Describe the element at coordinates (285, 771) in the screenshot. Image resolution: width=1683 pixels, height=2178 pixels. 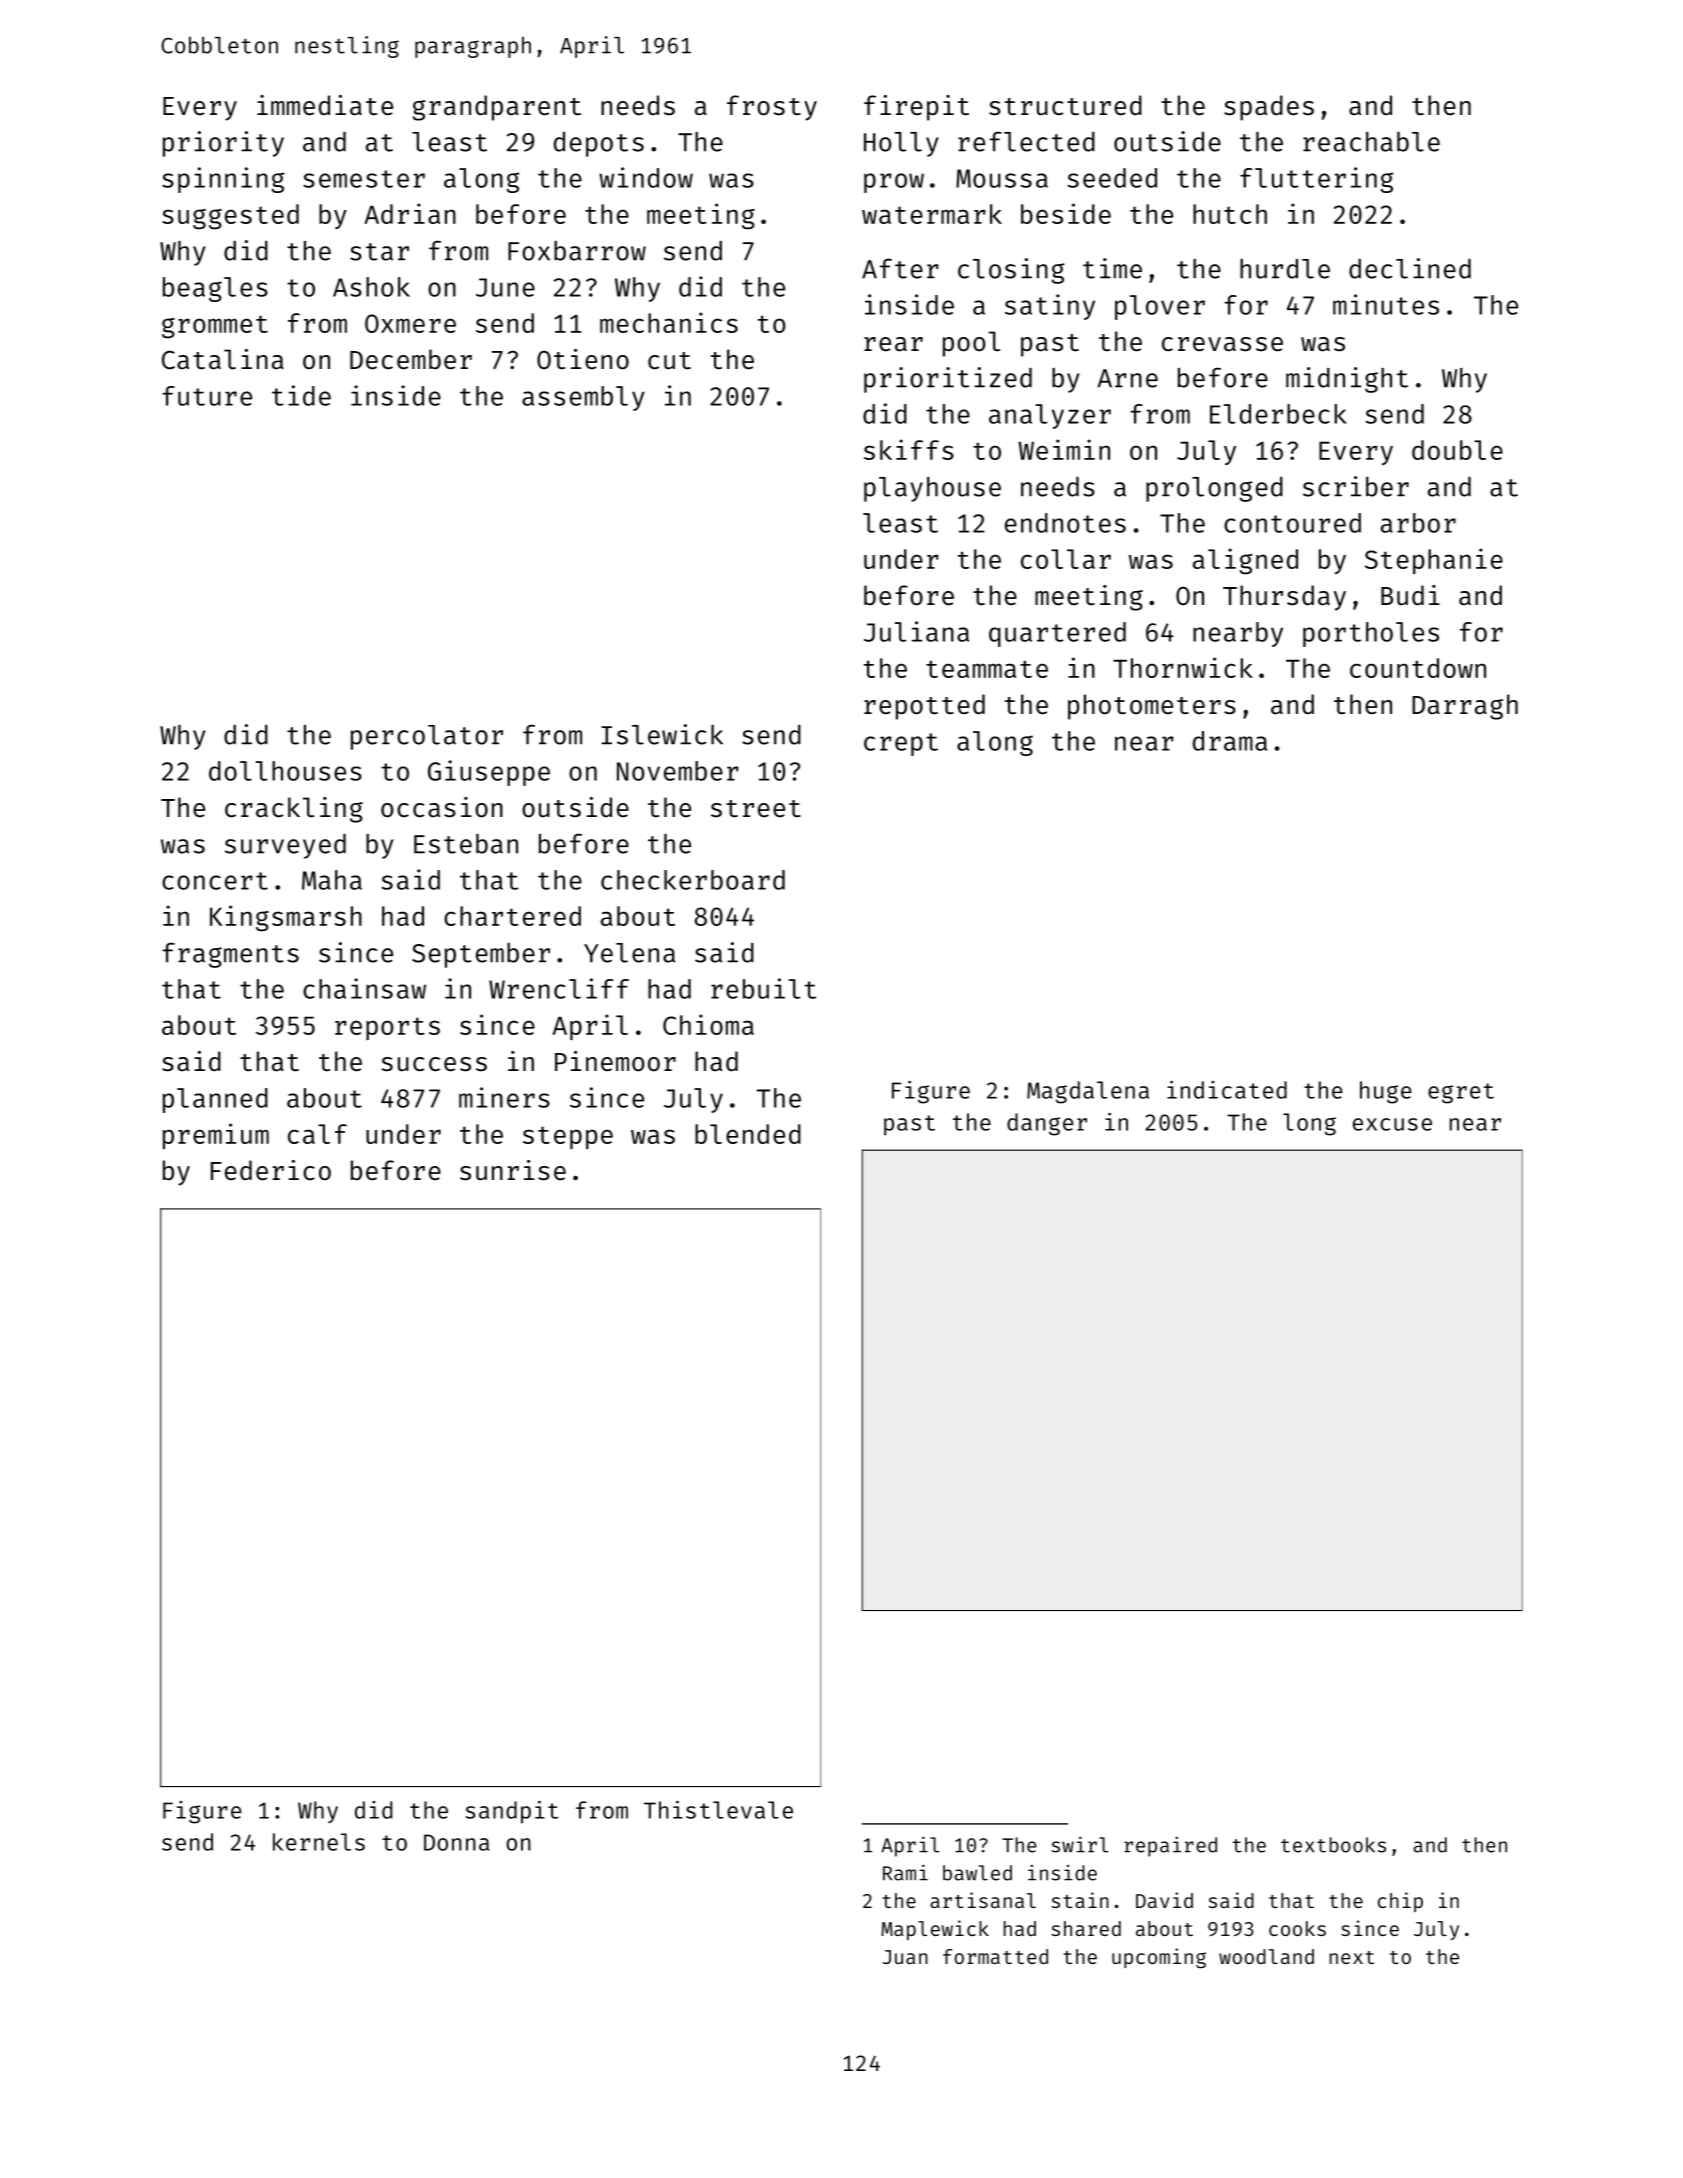
I see `dollhouses` at that location.
